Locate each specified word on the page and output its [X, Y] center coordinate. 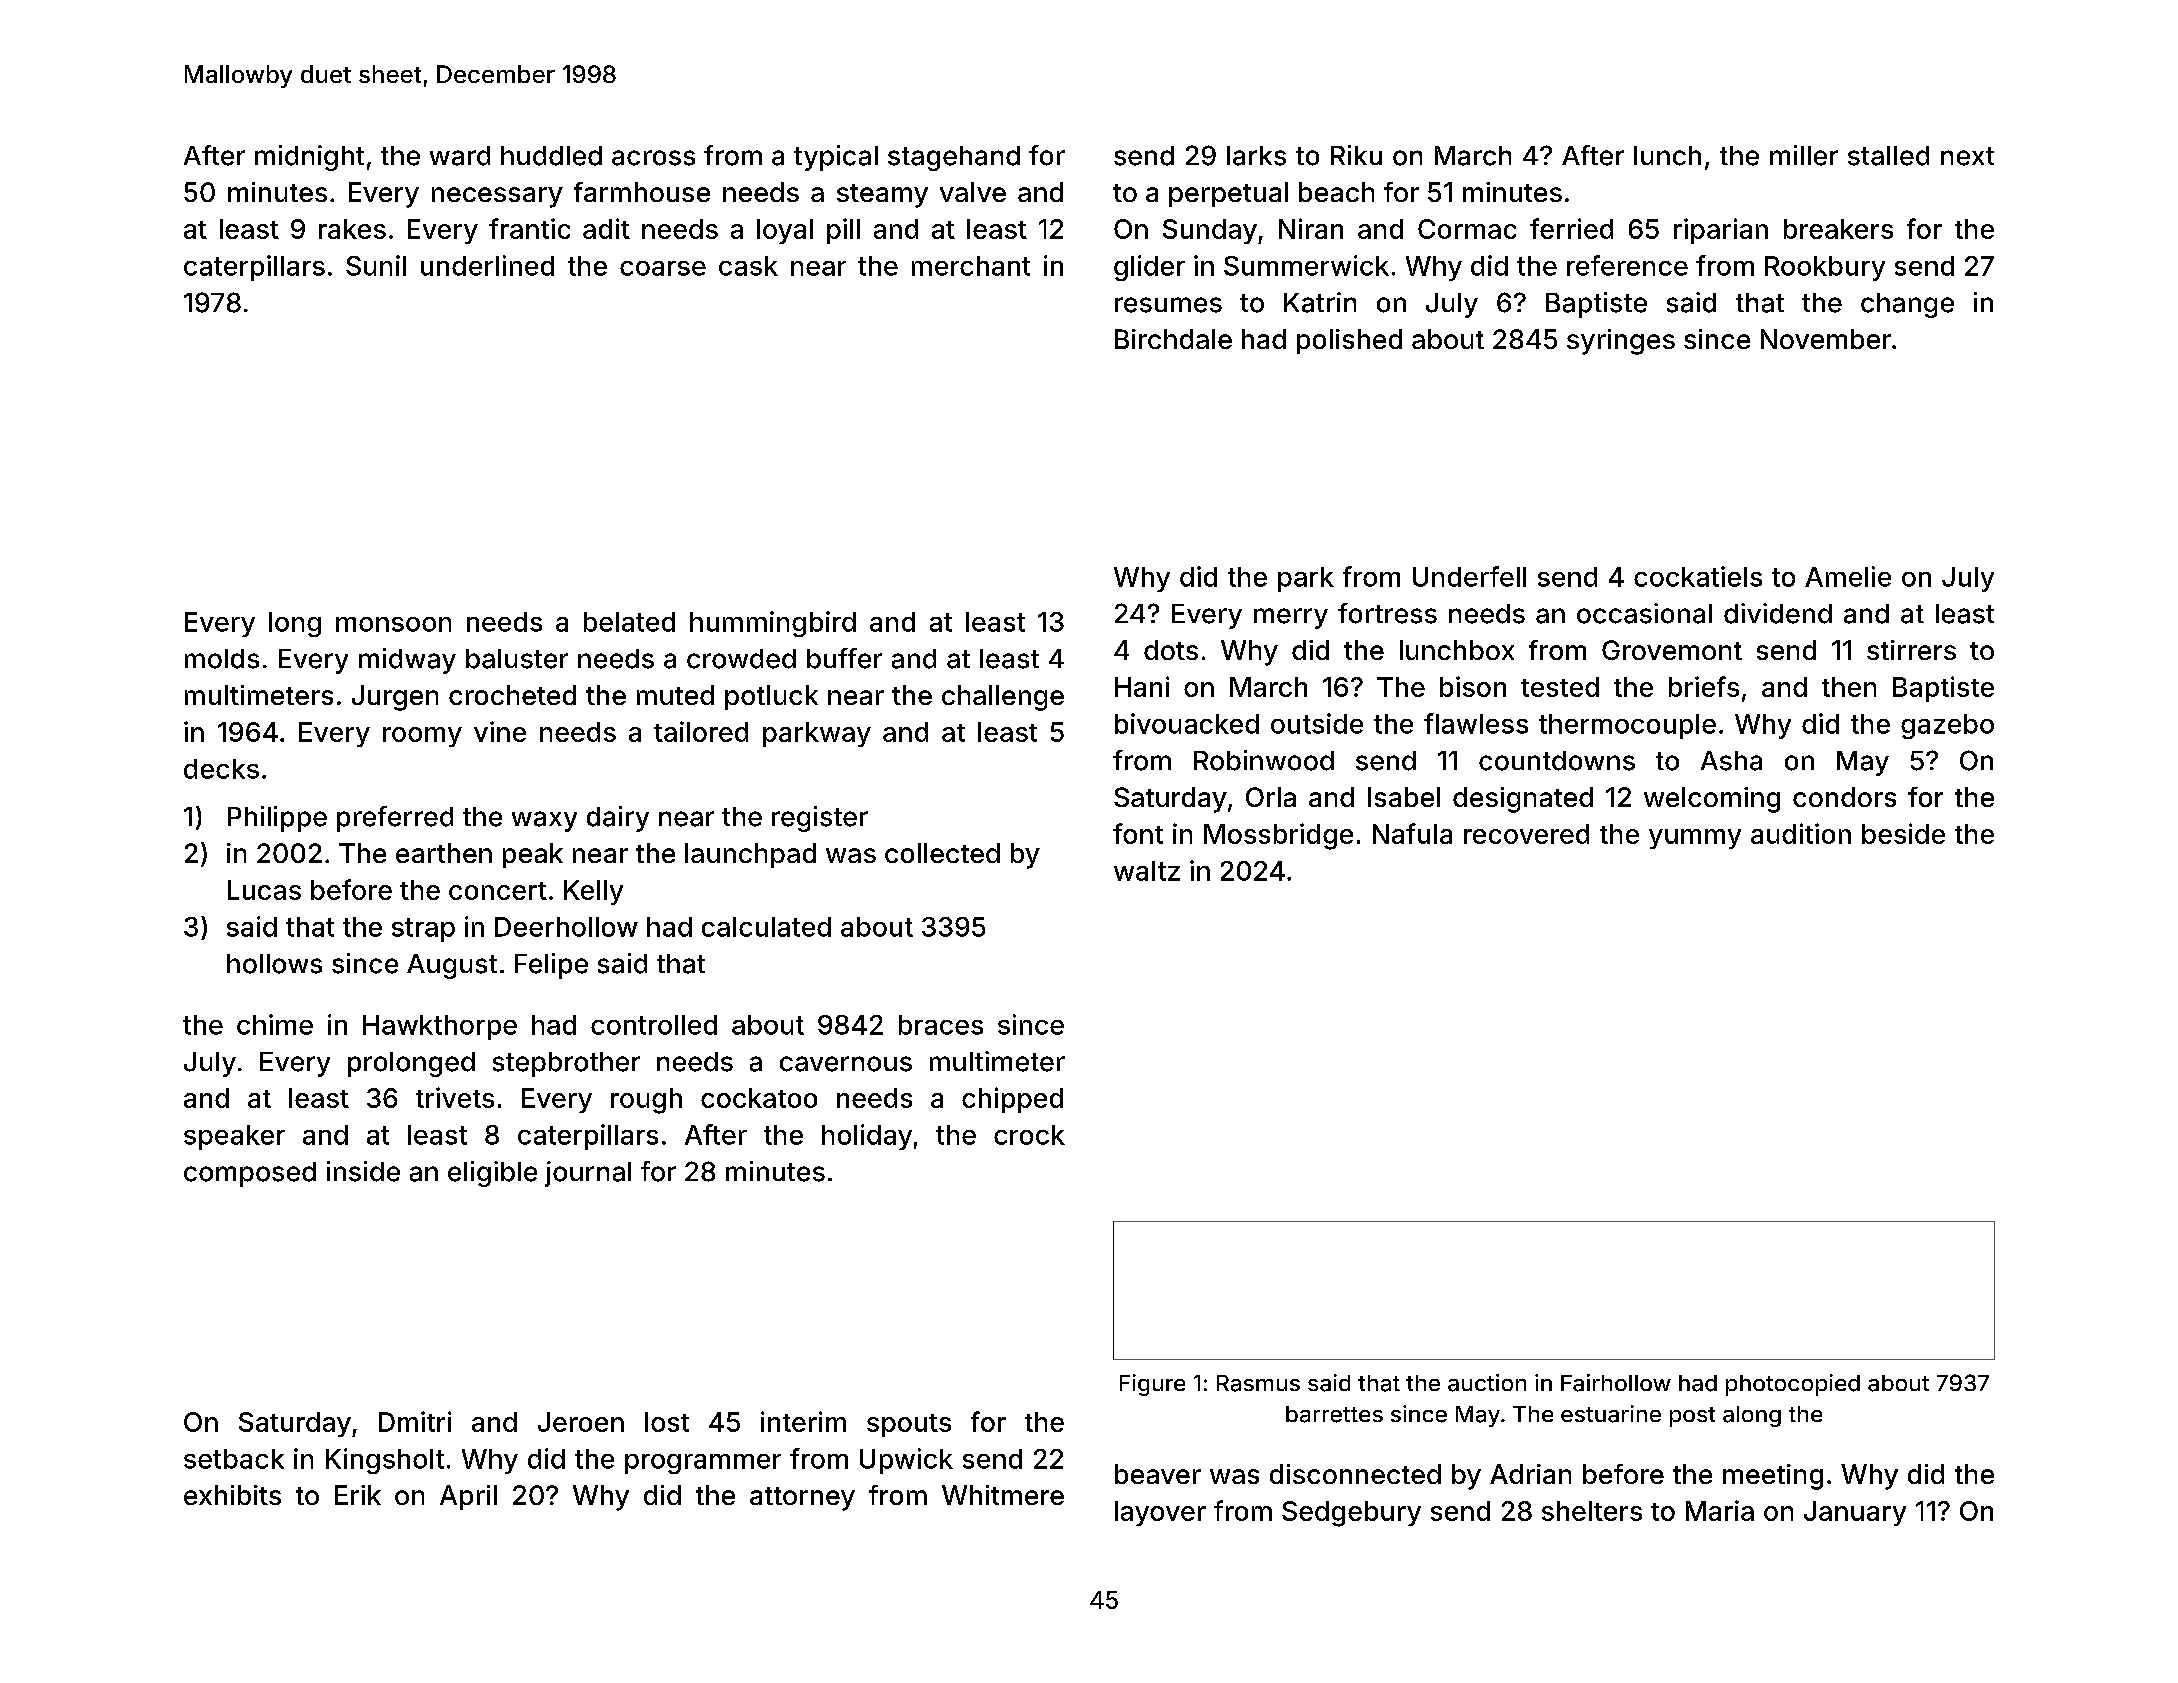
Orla [1271, 797]
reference [1627, 265]
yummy [1695, 839]
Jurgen [395, 698]
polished [1349, 341]
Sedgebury [1351, 1514]
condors [1844, 797]
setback [234, 1459]
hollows [274, 964]
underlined [487, 265]
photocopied [1793, 1385]
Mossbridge [1278, 836]
